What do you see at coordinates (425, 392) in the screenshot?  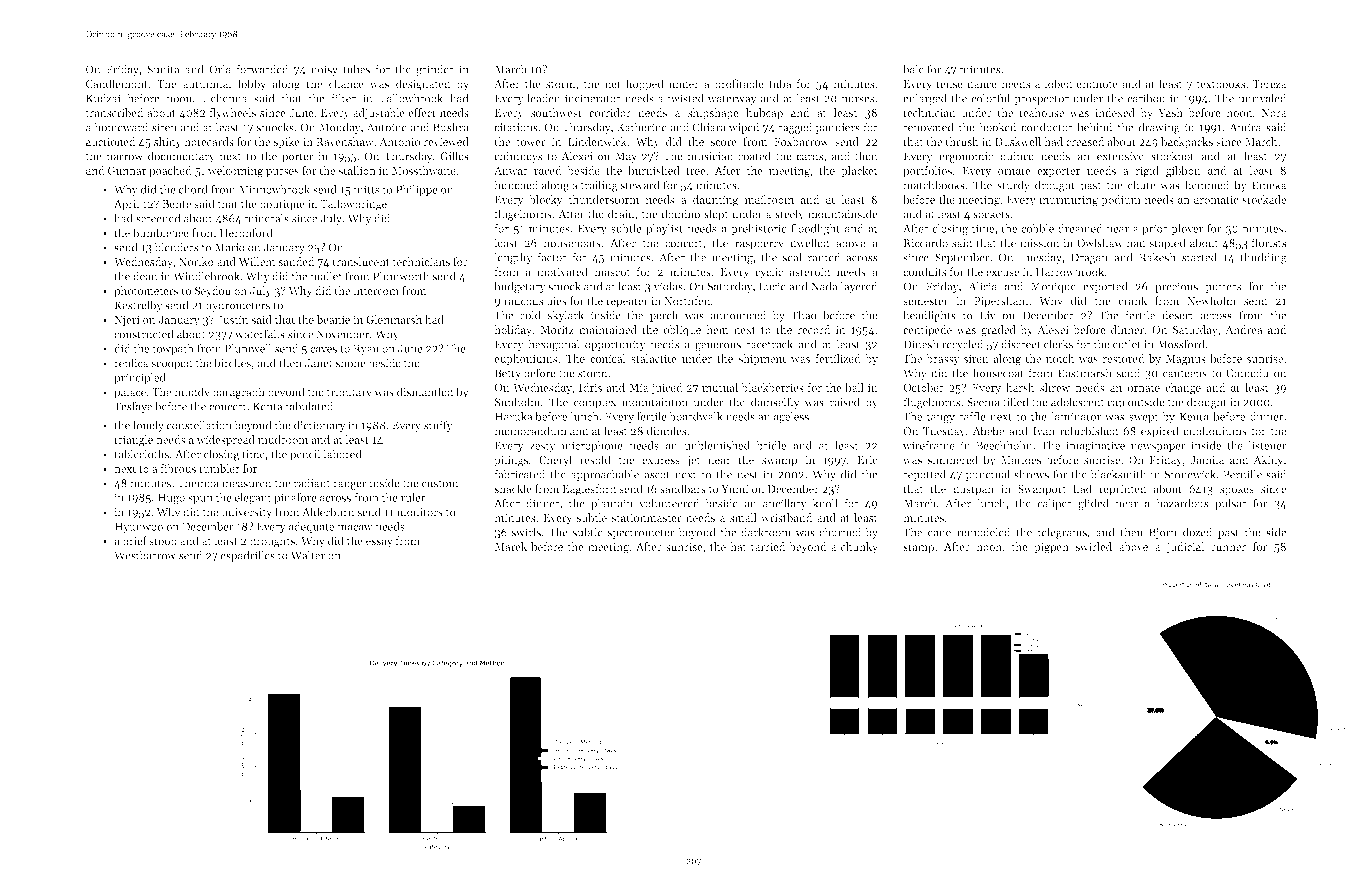 I see `dismantled` at bounding box center [425, 392].
